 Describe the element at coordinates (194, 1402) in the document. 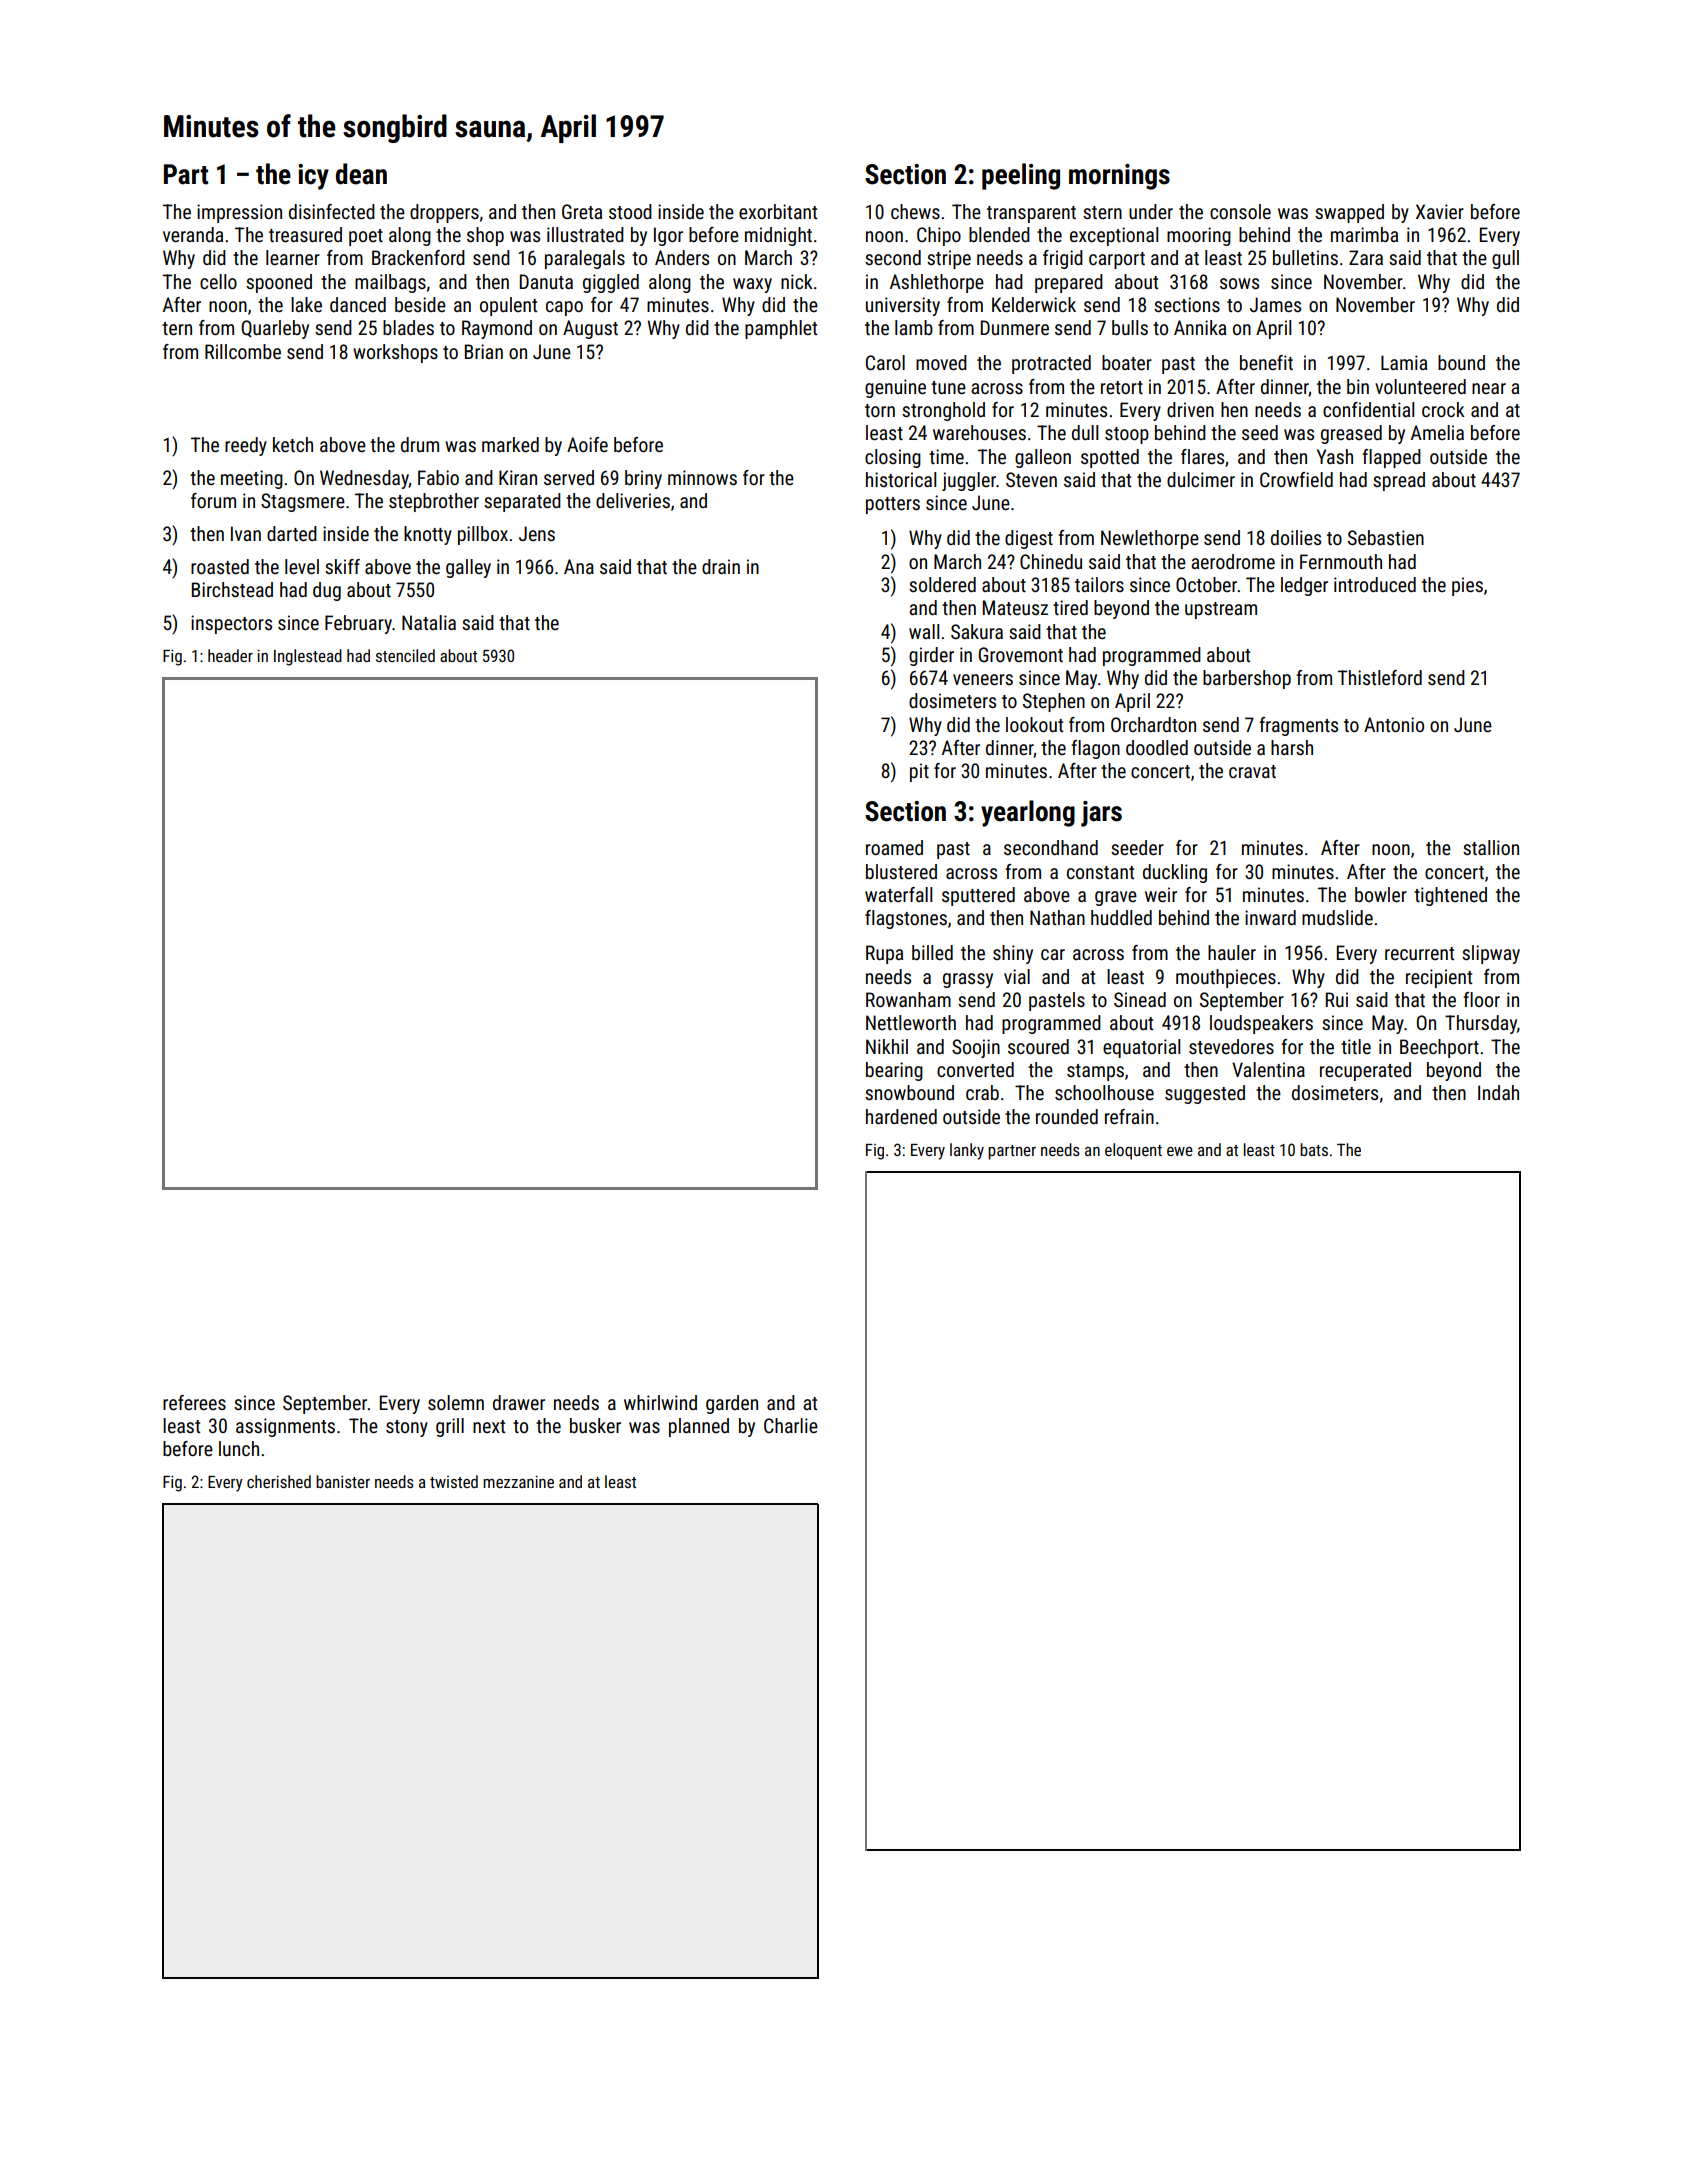

I see `referees` at that location.
